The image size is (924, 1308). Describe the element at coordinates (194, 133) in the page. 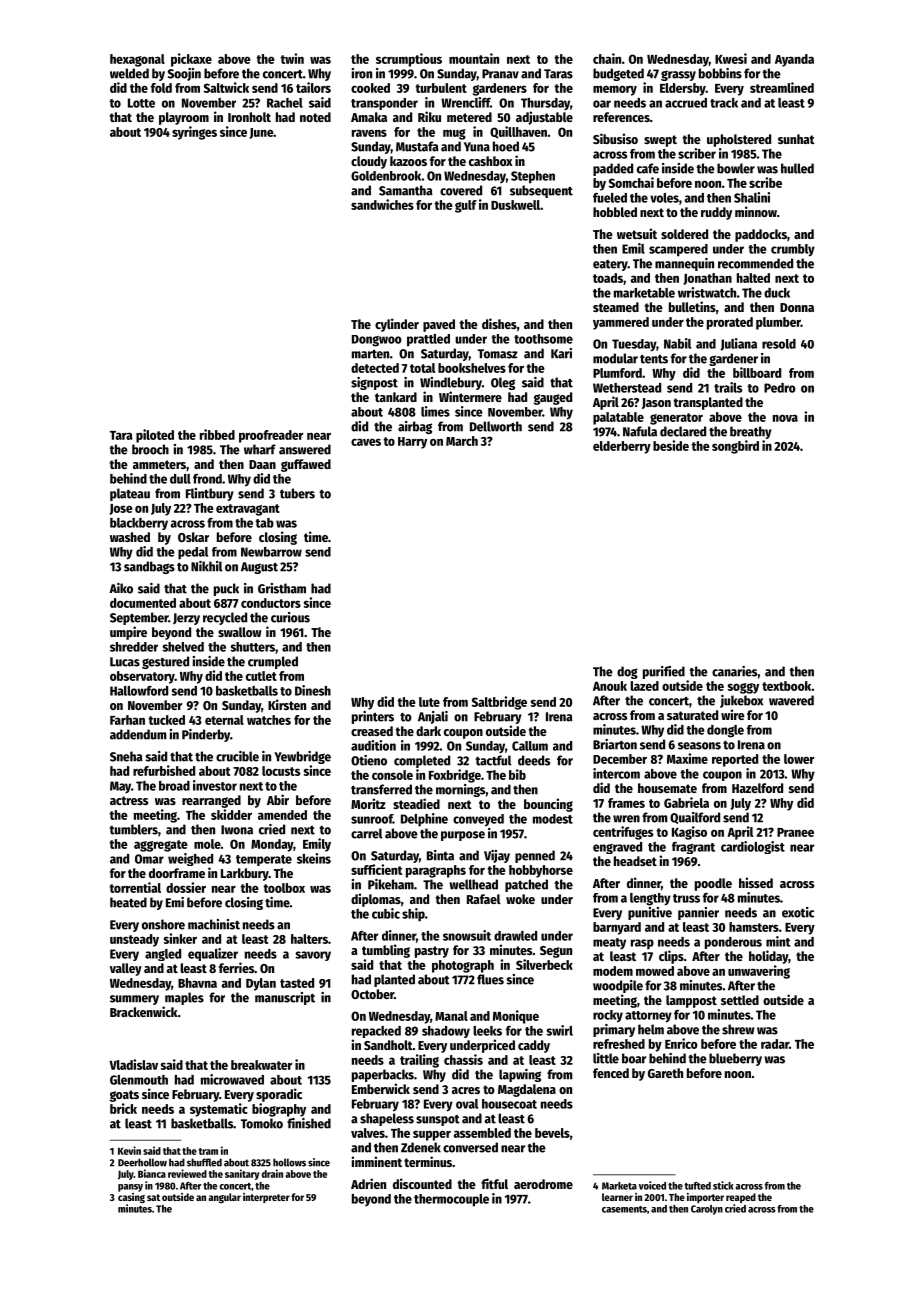

I see `syringes` at that location.
